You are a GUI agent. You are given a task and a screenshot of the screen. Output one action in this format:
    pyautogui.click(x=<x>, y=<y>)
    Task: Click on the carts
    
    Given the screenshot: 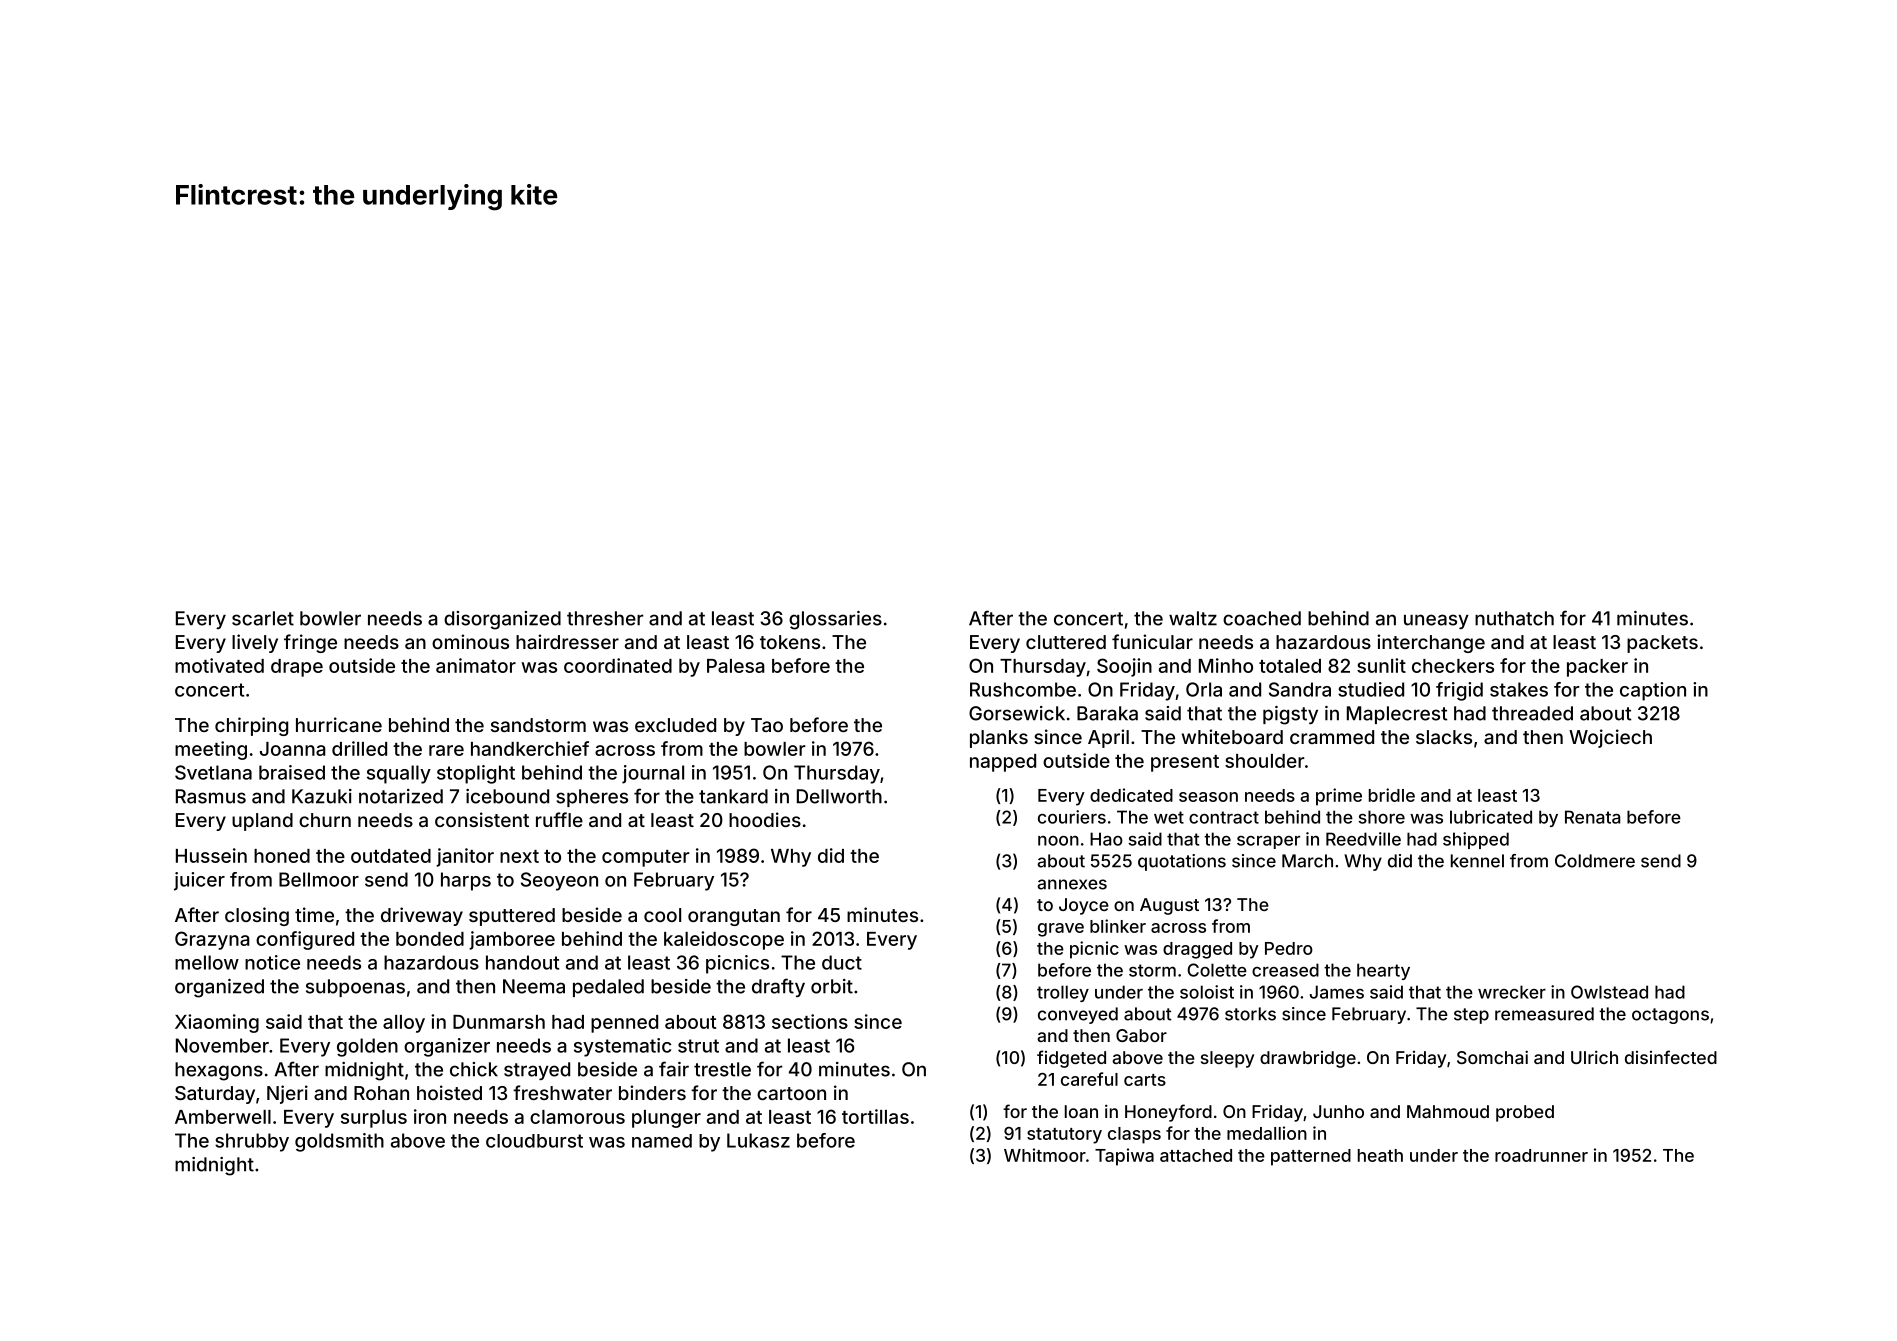 What is the action you would take?
    pyautogui.click(x=1145, y=1080)
